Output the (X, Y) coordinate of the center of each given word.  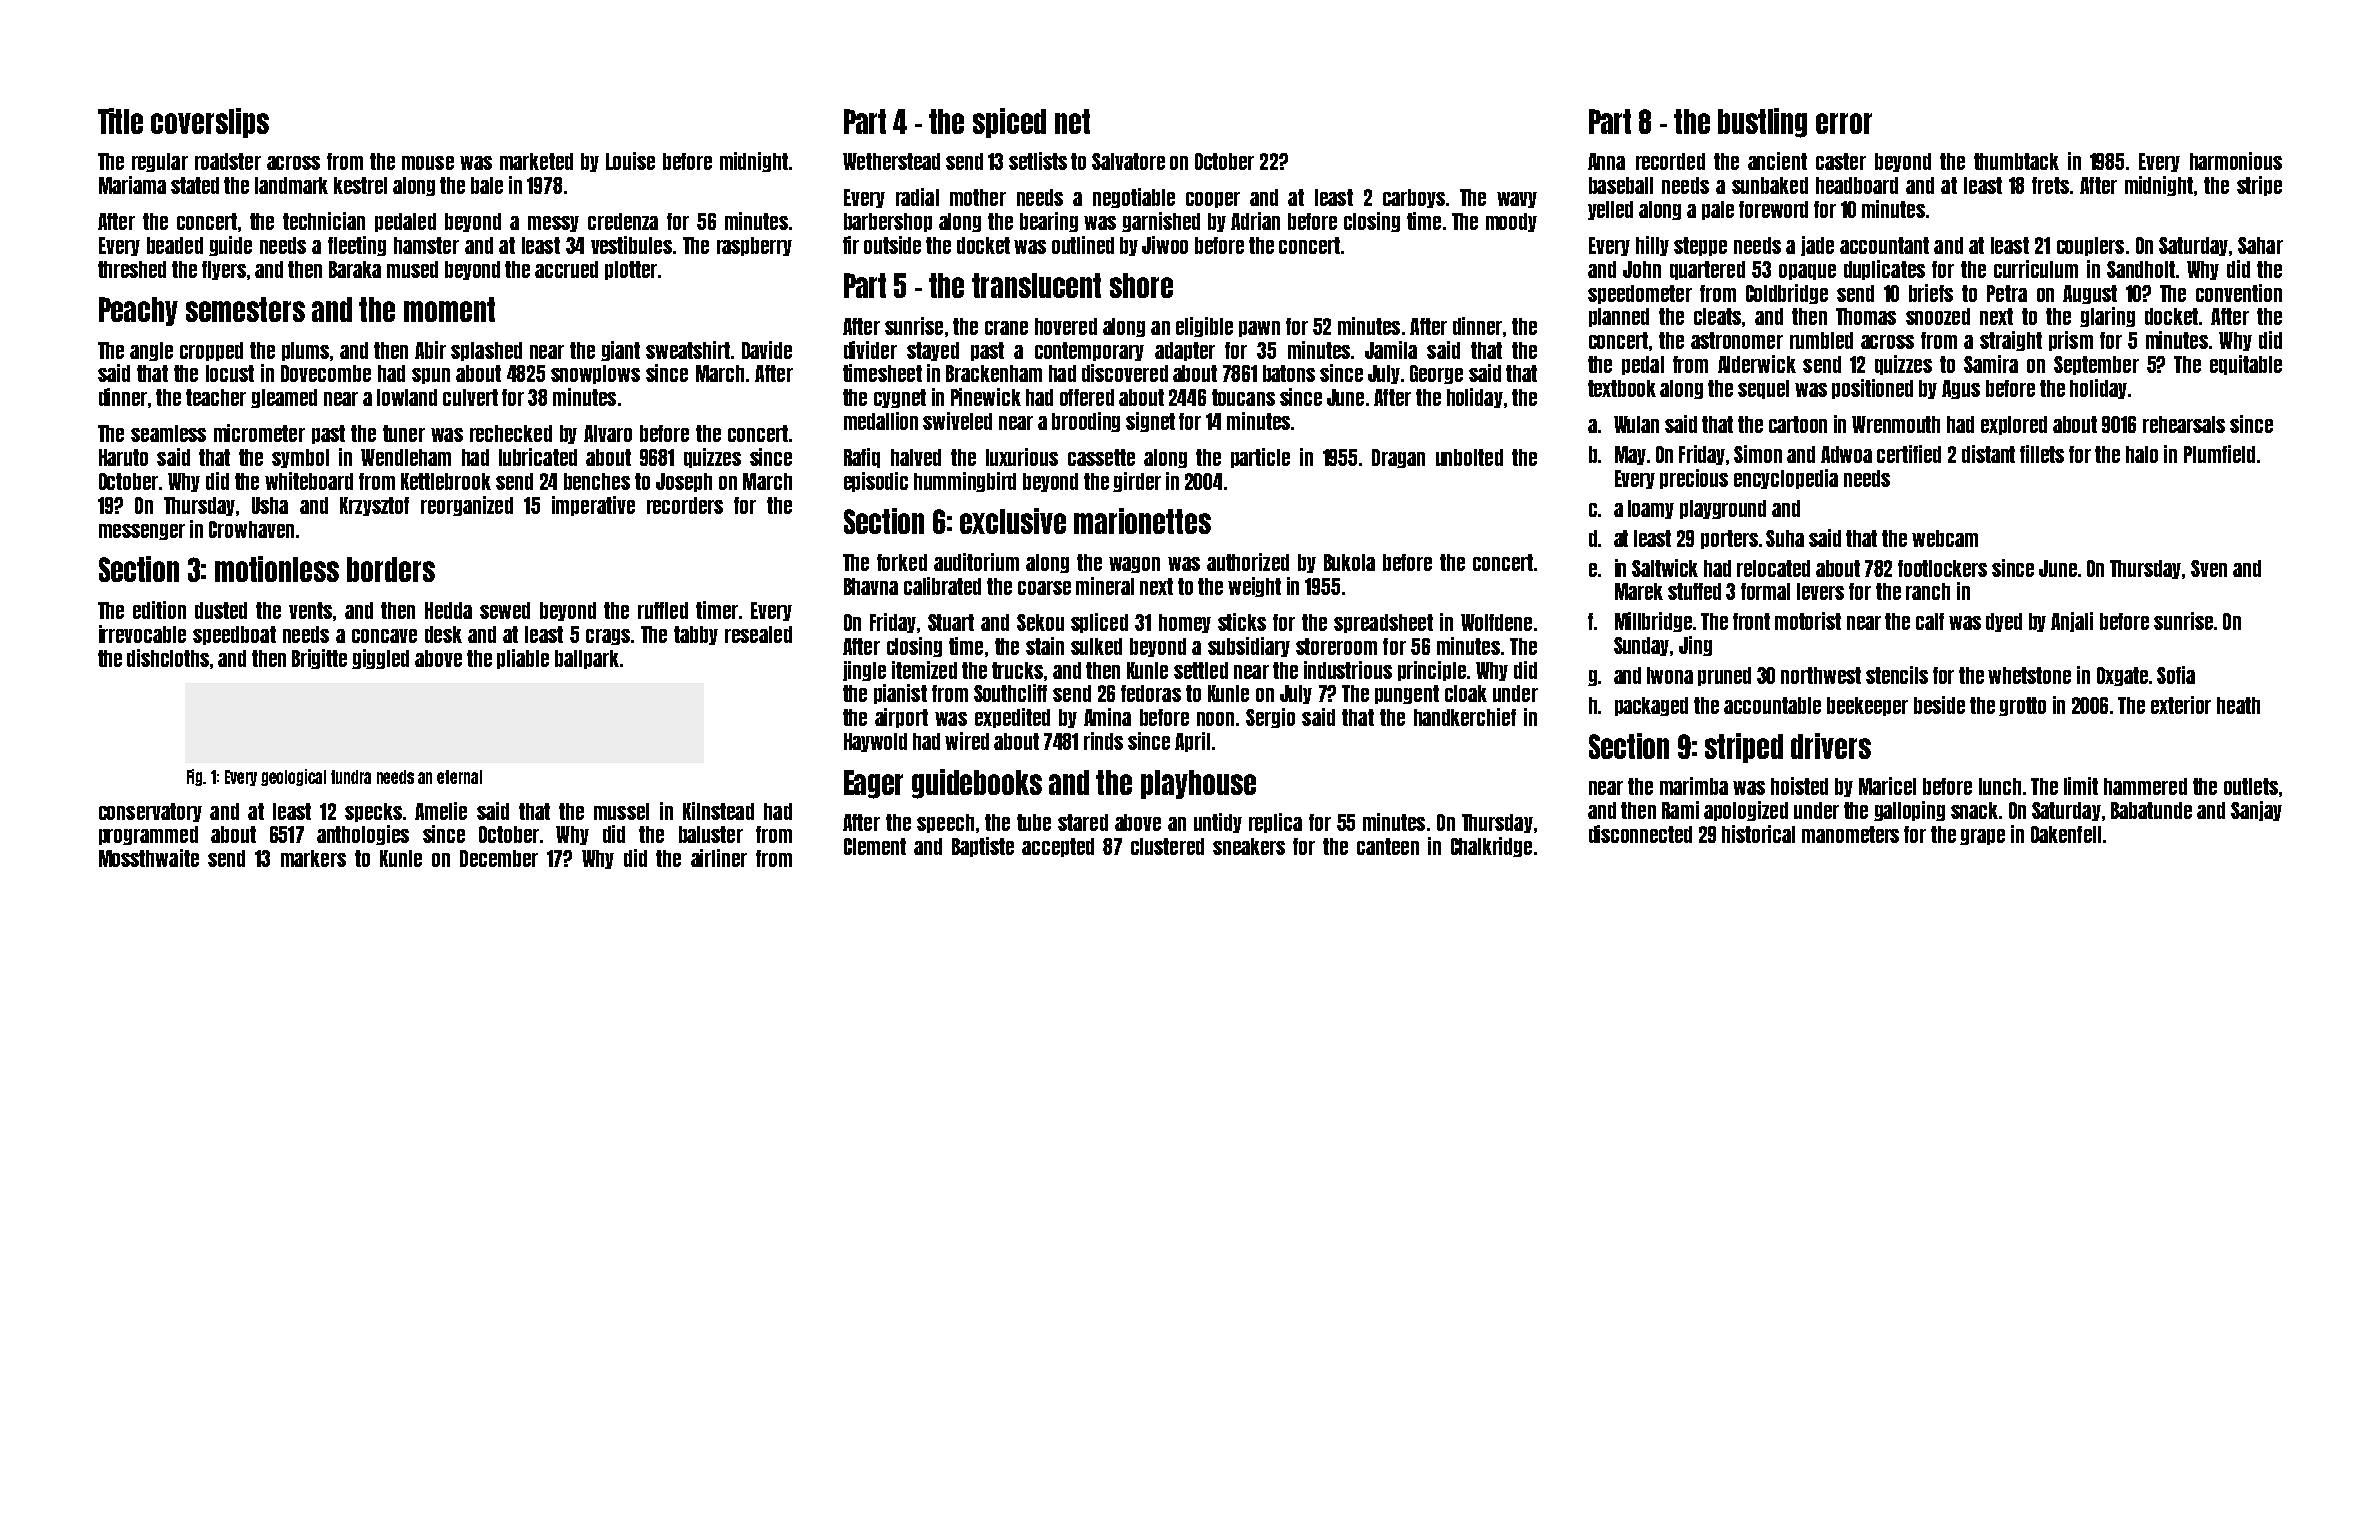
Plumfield (2219, 454)
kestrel (360, 185)
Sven (2209, 568)
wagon (1134, 565)
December (499, 858)
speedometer (1640, 294)
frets (2050, 185)
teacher (216, 397)
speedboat (234, 635)
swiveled (957, 421)
